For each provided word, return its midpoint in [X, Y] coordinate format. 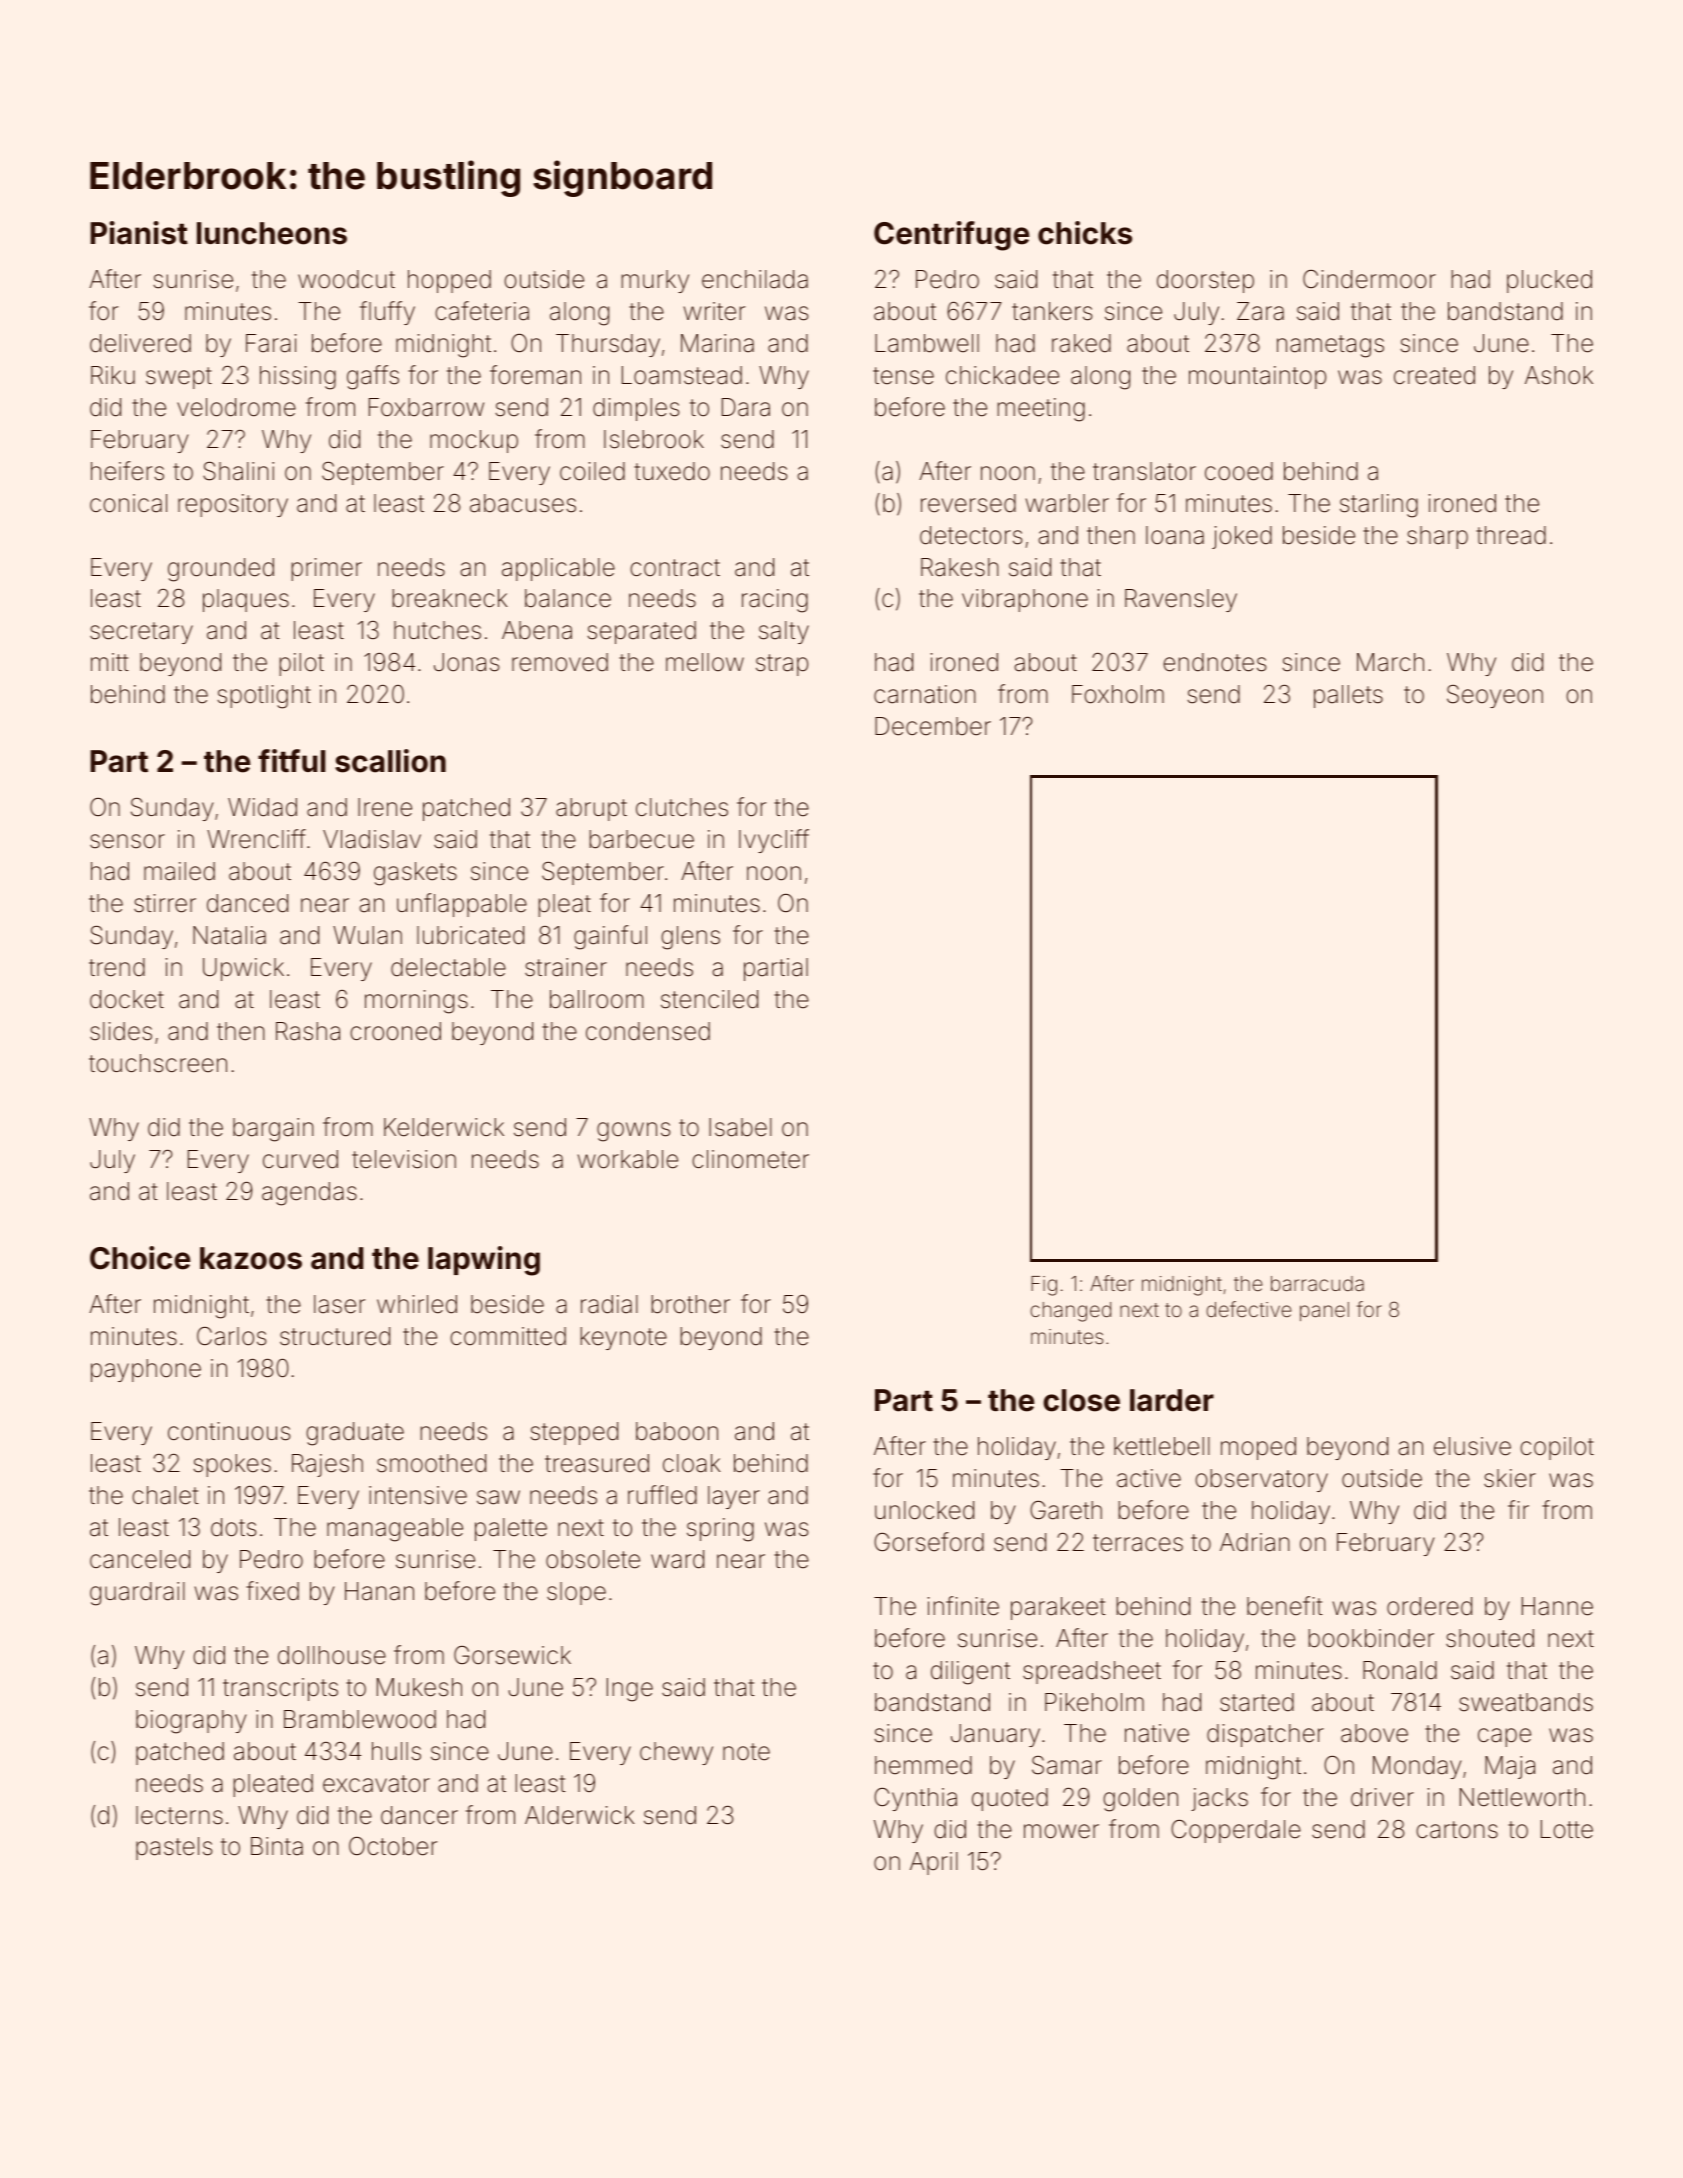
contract [675, 568]
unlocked [924, 1510]
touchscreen [158, 1063]
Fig [1044, 1286]
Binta [277, 1846]
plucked [1549, 281]
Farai [271, 343]
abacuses [523, 503]
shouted [1490, 1638]
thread [1511, 535]
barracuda [1317, 1283]
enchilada [755, 279]
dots [233, 1527]
